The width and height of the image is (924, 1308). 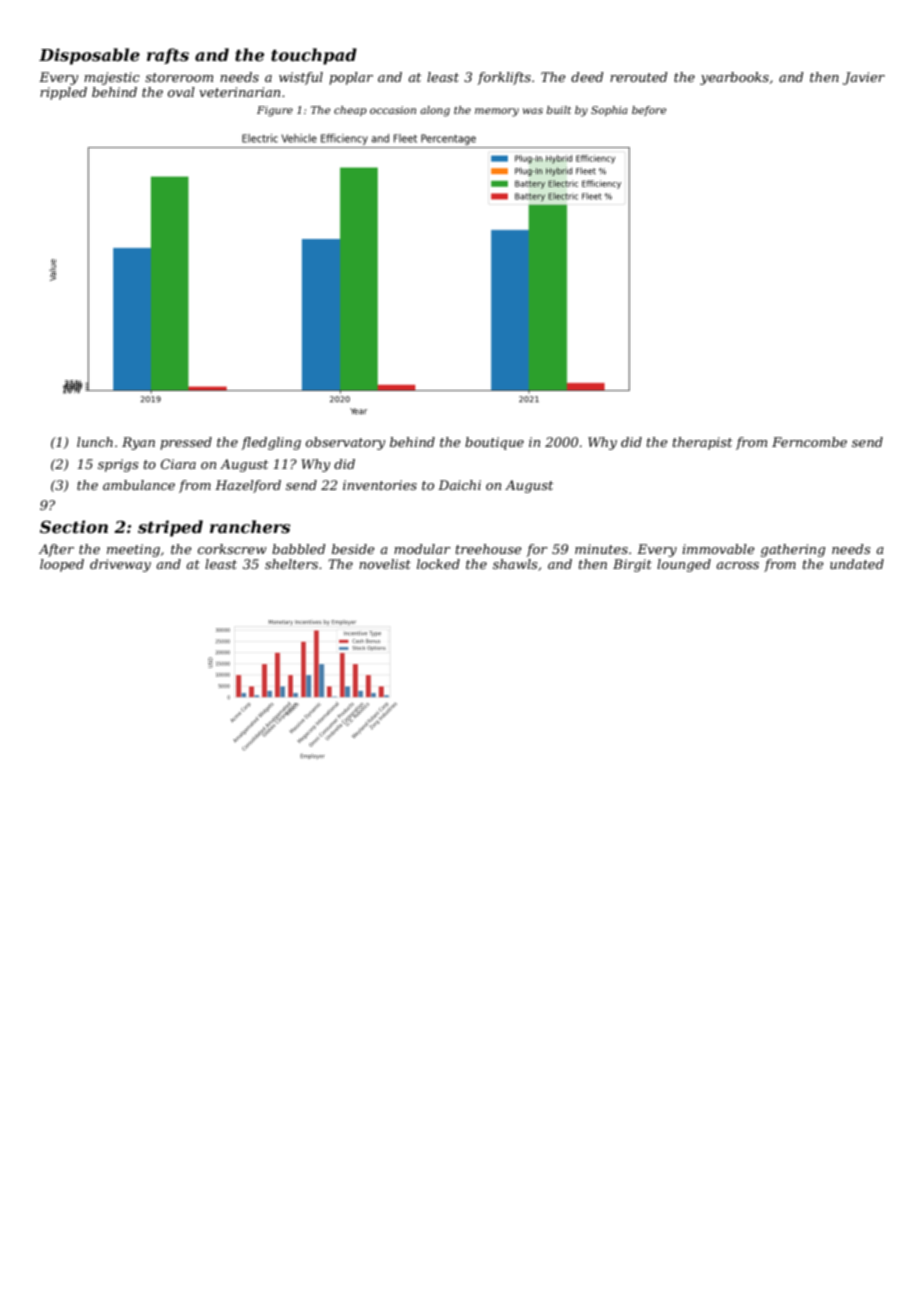 I want to click on Ferncombe, so click(x=809, y=442).
